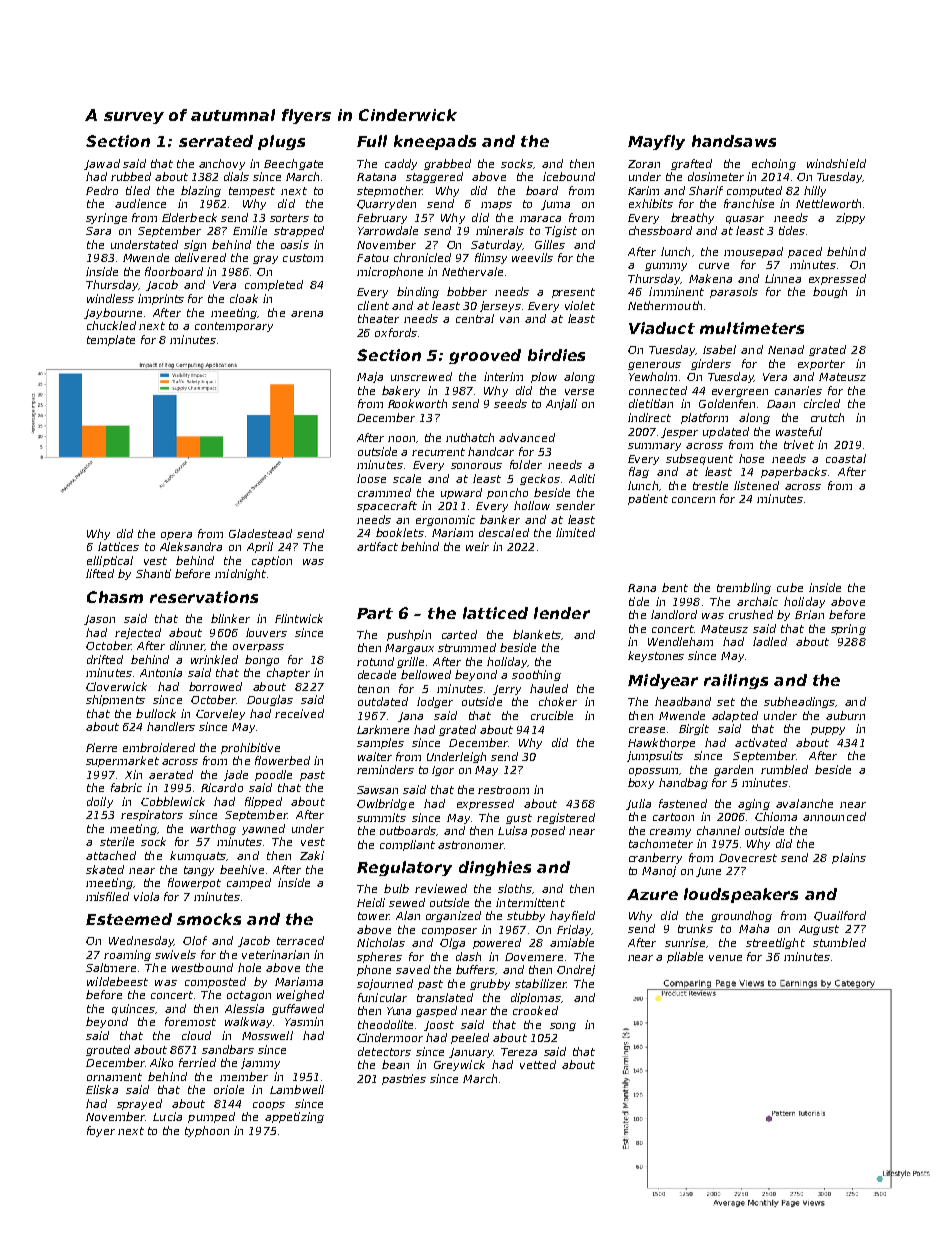 This document has height=1233, width=952. Describe the element at coordinates (734, 141) in the document. I see `handsaws` at that location.
